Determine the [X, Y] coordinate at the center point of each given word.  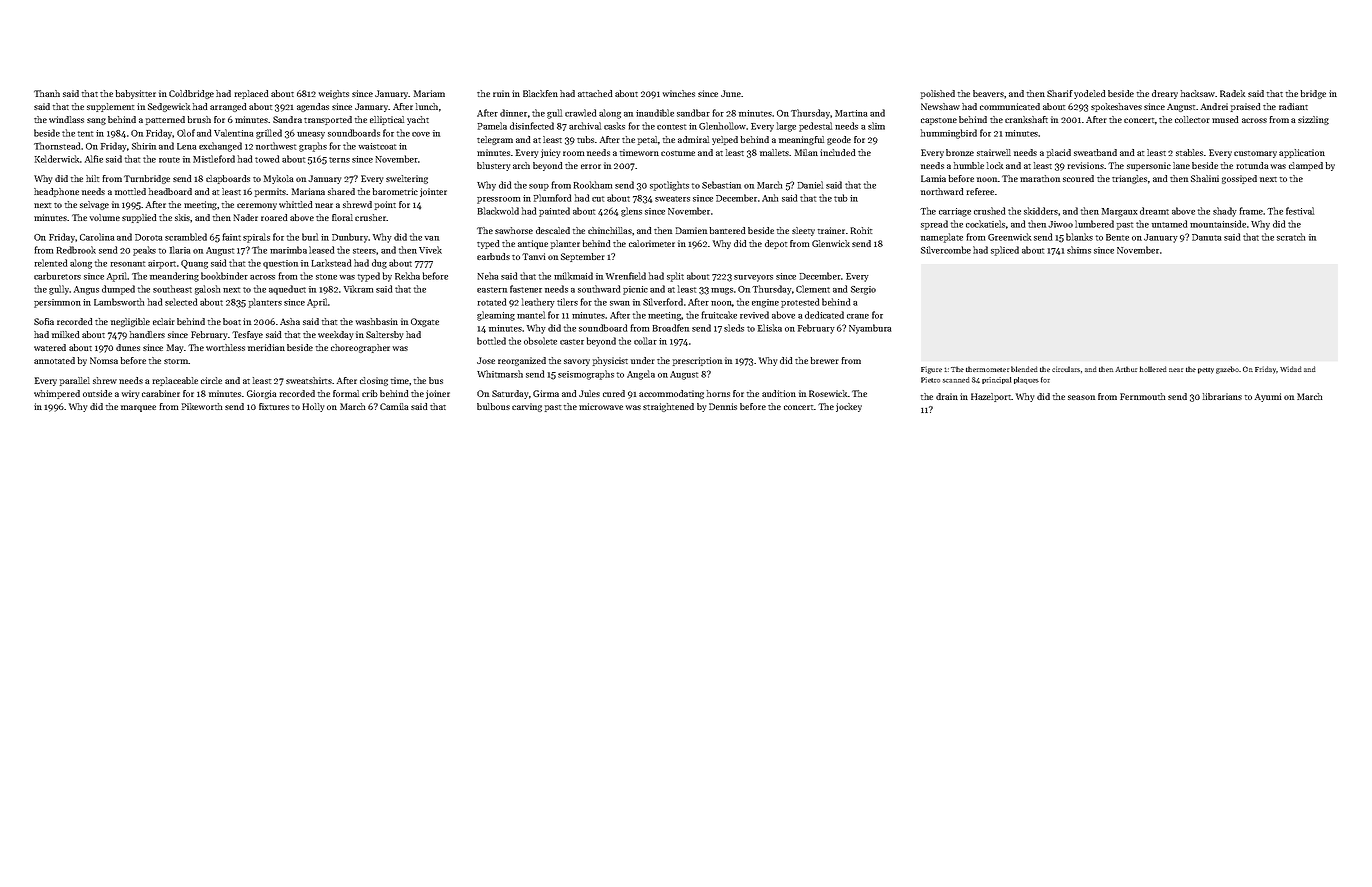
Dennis [723, 406]
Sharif [1060, 93]
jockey [849, 407]
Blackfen [540, 93]
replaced [251, 94]
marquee [138, 408]
